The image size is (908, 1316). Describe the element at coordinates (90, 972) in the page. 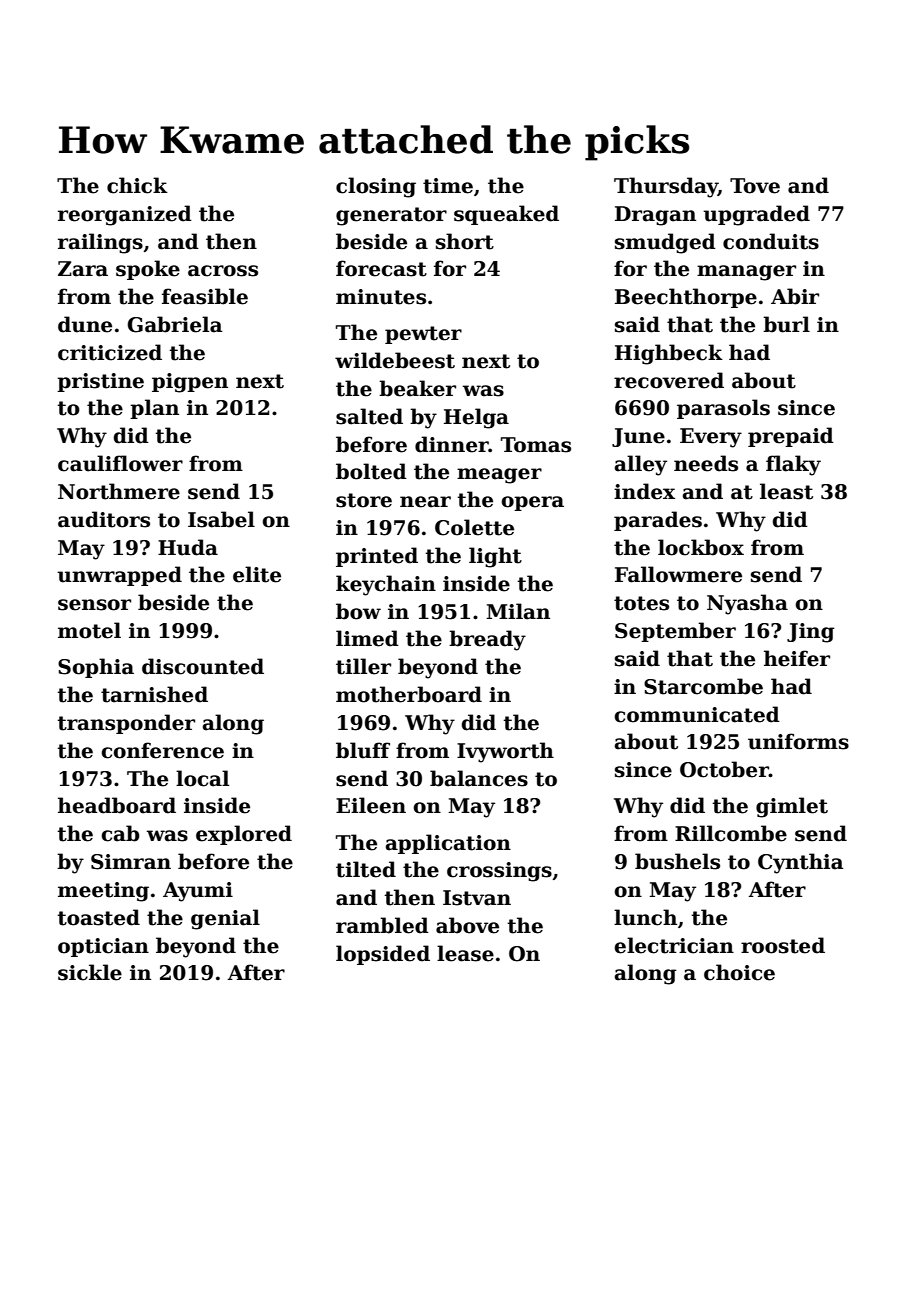

I see `sickle` at that location.
